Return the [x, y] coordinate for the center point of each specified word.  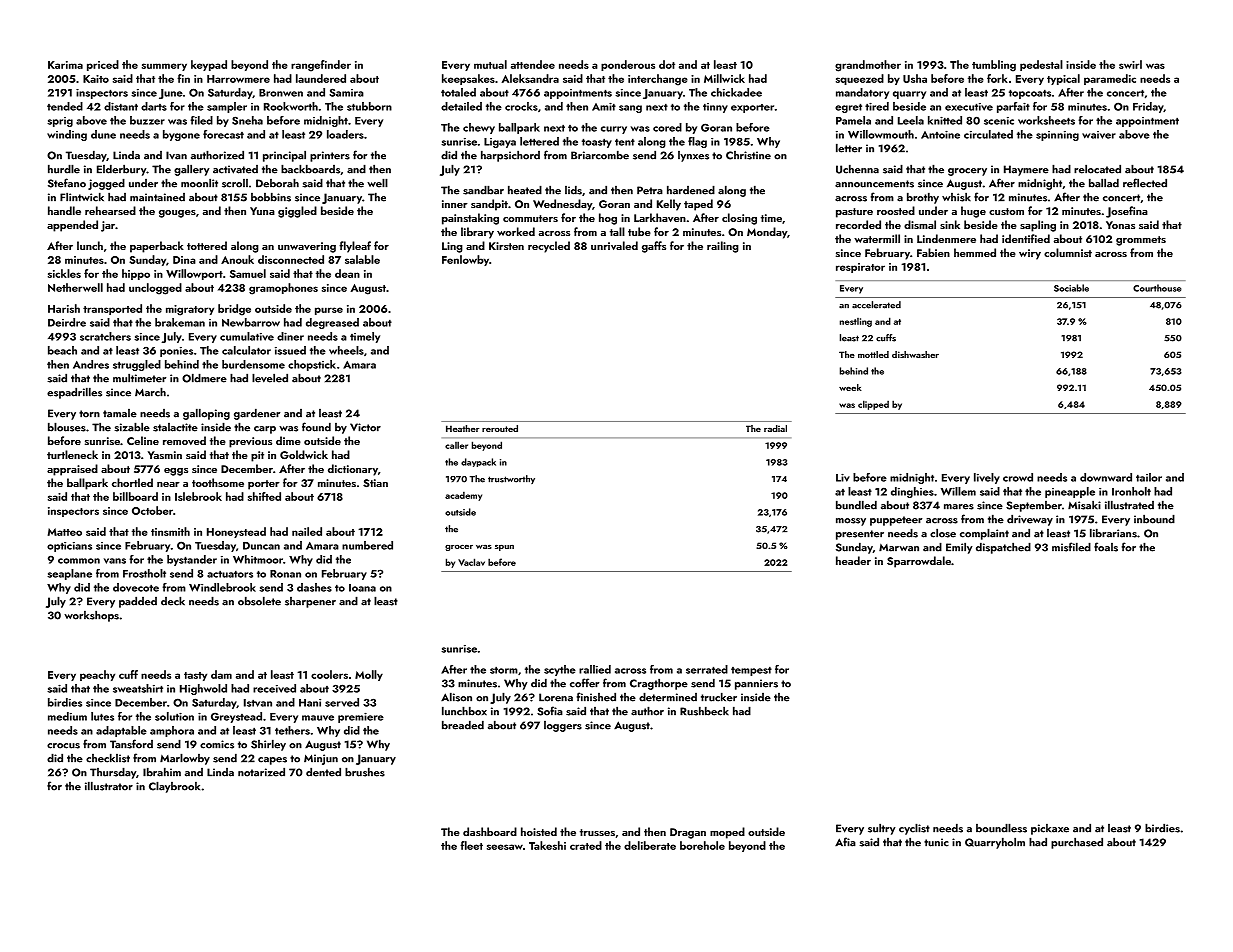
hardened [691, 190]
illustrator [109, 786]
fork [997, 78]
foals [1106, 547]
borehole [702, 845]
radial [775, 428]
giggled [297, 212]
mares [959, 507]
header [853, 560]
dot [667, 64]
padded [138, 602]
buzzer [147, 120]
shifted [264, 496]
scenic [999, 121]
